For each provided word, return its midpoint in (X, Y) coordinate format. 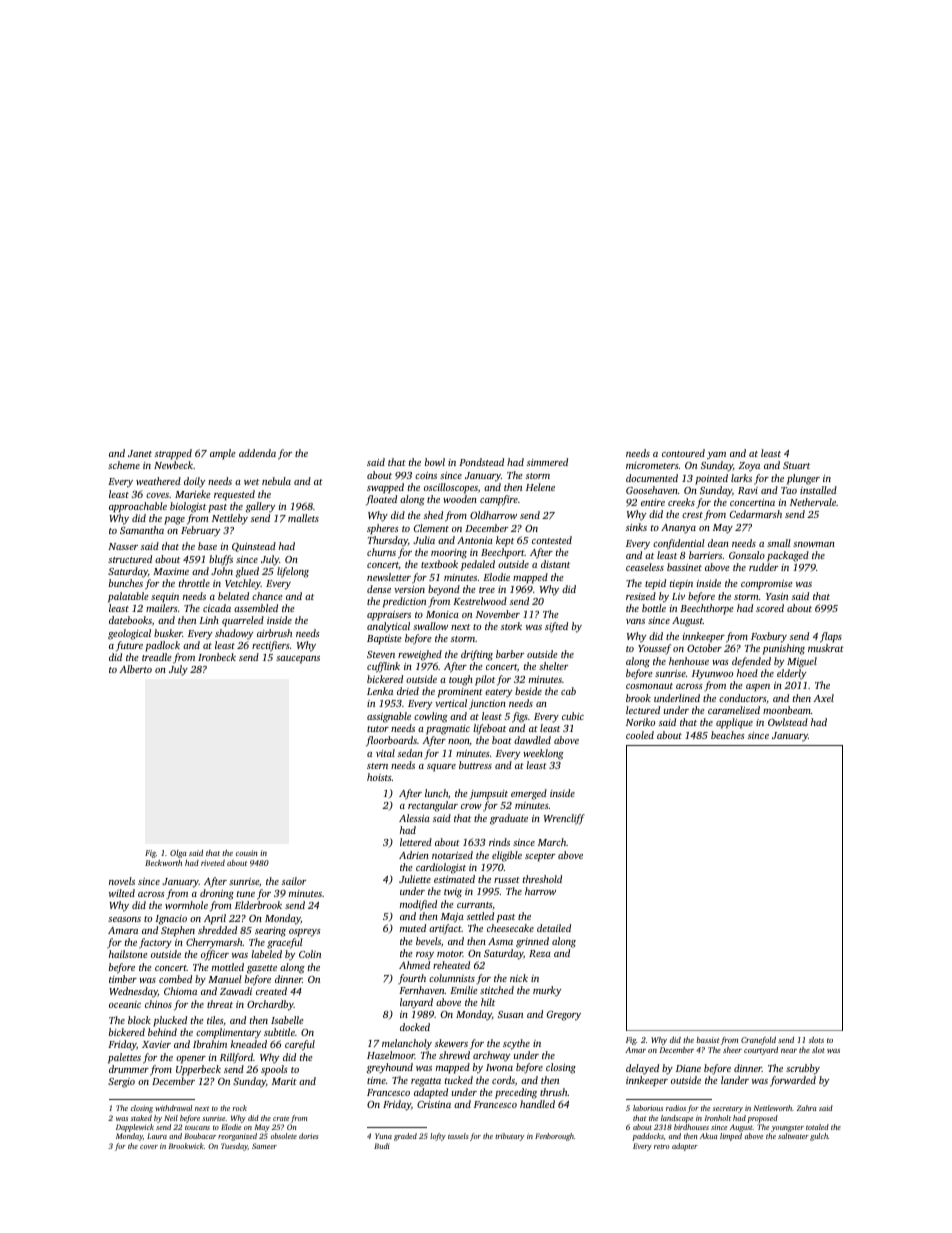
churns (381, 552)
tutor (378, 729)
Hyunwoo (712, 675)
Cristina (434, 1104)
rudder (763, 567)
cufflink (383, 667)
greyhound (390, 1068)
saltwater (793, 1136)
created (271, 991)
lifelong (293, 572)
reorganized (237, 1137)
